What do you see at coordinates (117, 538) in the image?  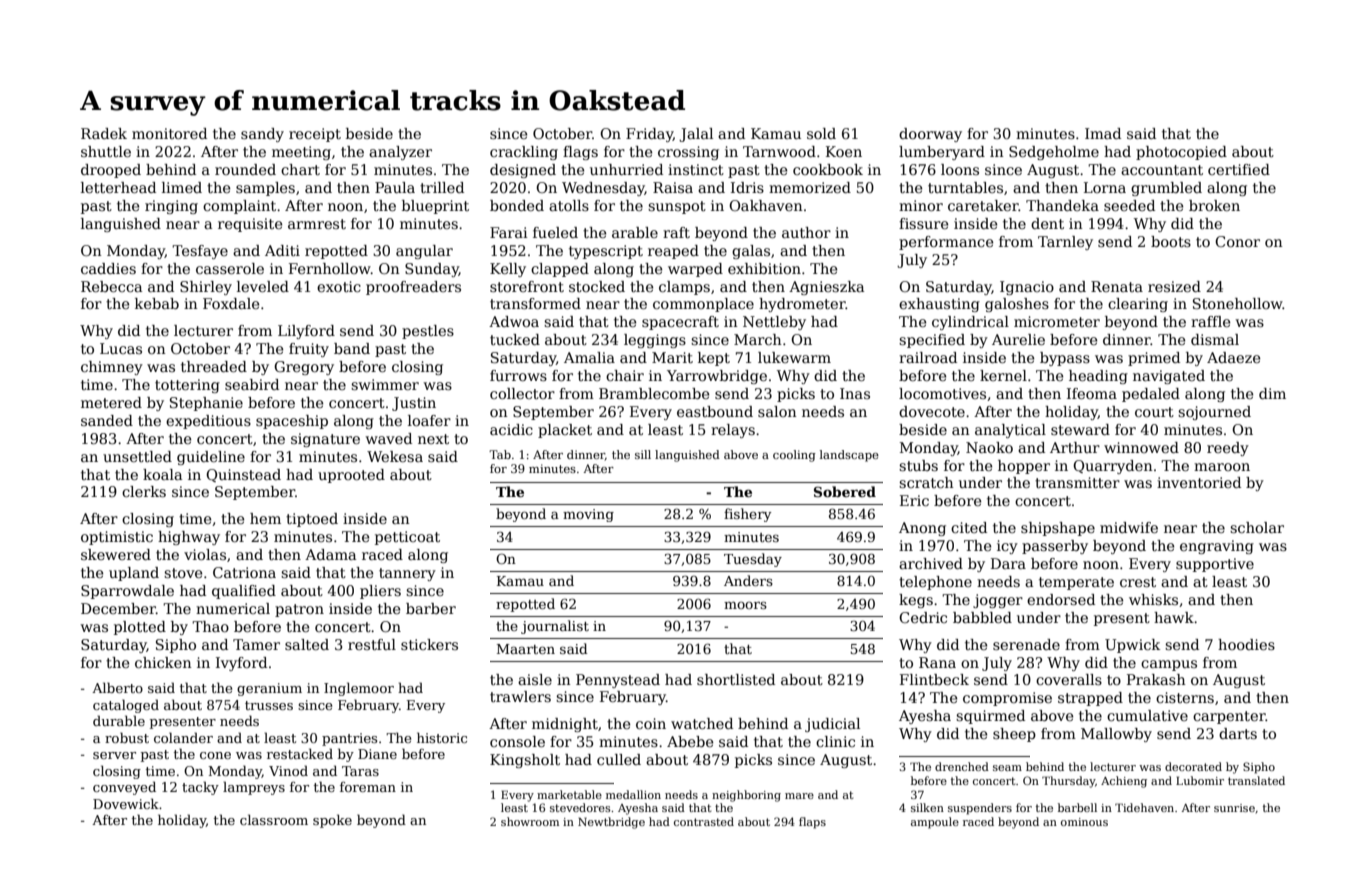 I see `optimistic` at bounding box center [117, 538].
